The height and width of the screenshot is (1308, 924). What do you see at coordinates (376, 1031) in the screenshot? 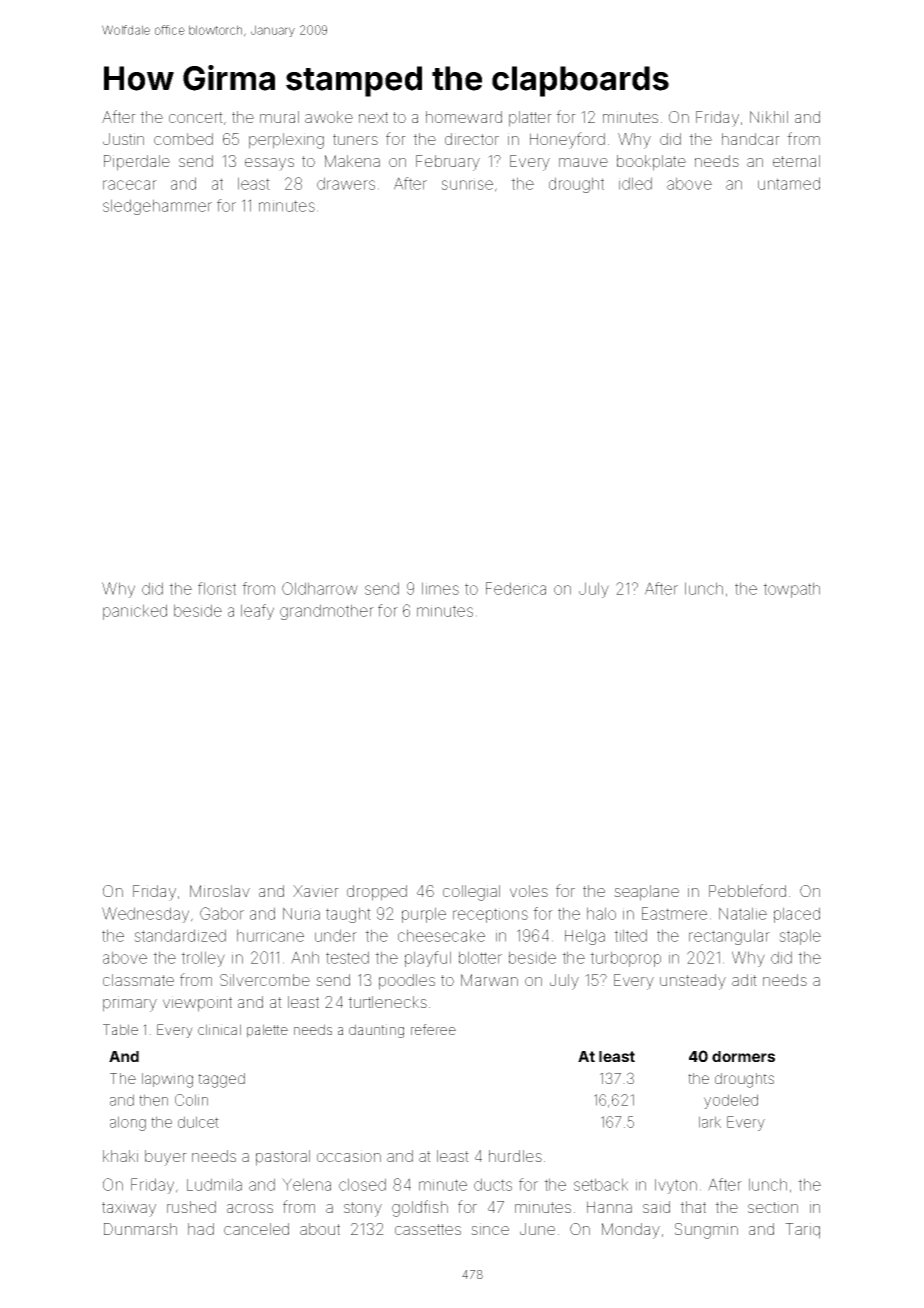
I see `daunting` at bounding box center [376, 1031].
